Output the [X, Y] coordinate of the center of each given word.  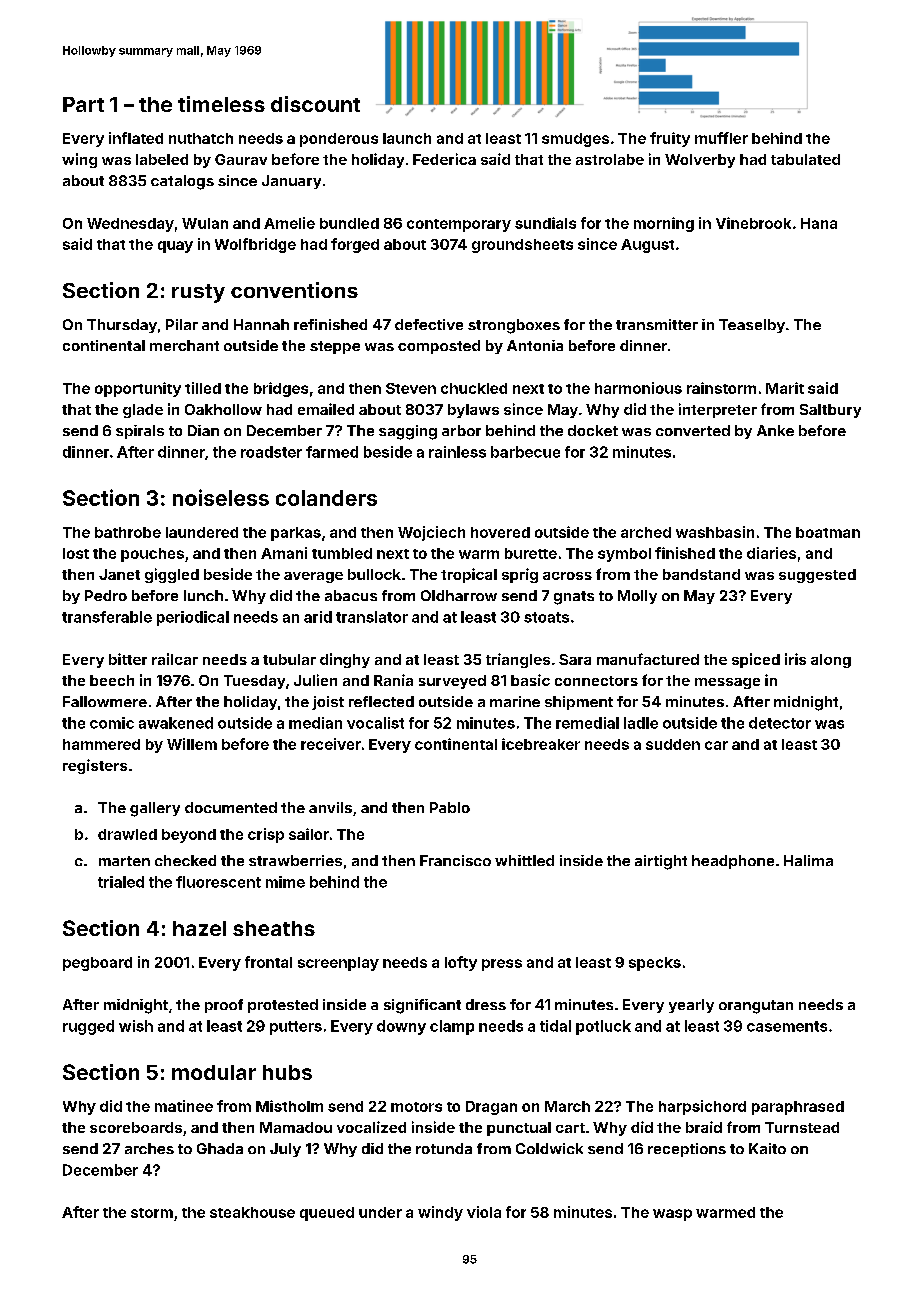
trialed [121, 882]
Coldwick [549, 1148]
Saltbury [830, 411]
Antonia [535, 345]
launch [407, 138]
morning [664, 224]
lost [76, 553]
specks [655, 964]
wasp [672, 1215]
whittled [524, 860]
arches [149, 1148]
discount [315, 104]
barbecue [525, 452]
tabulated [805, 159]
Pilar [182, 324]
